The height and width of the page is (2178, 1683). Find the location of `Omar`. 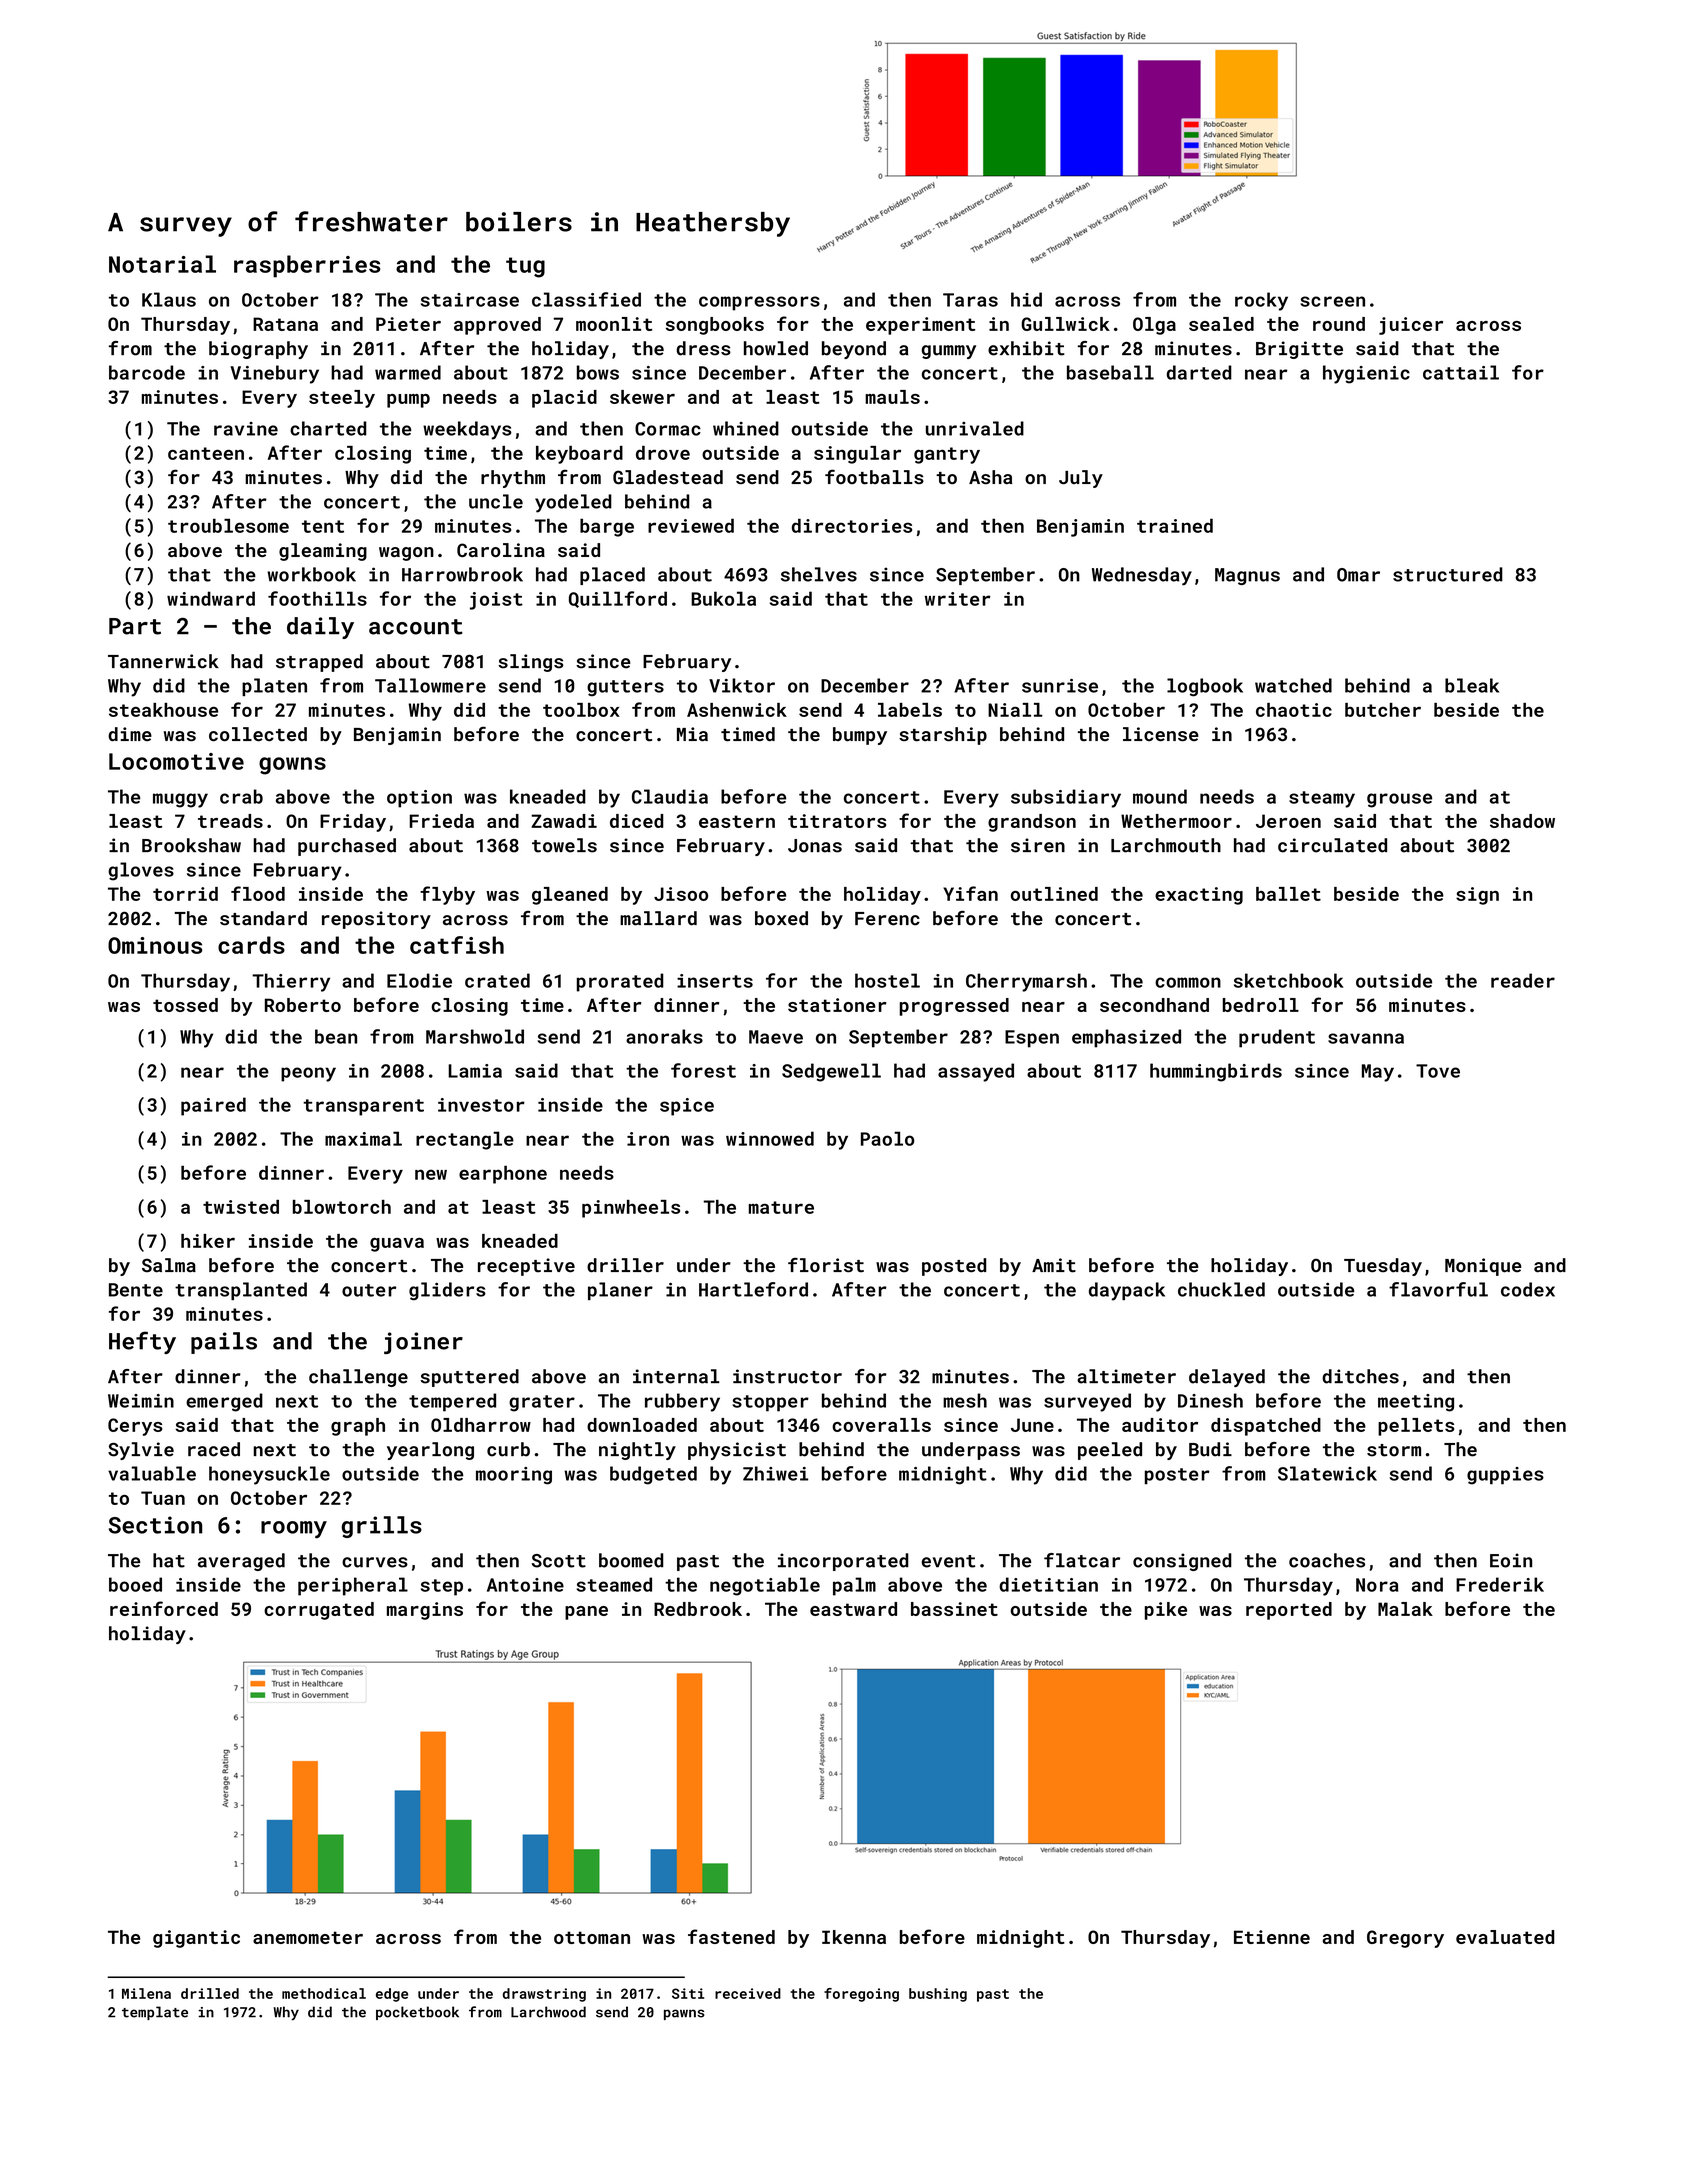

Omar is located at coordinates (1358, 575).
